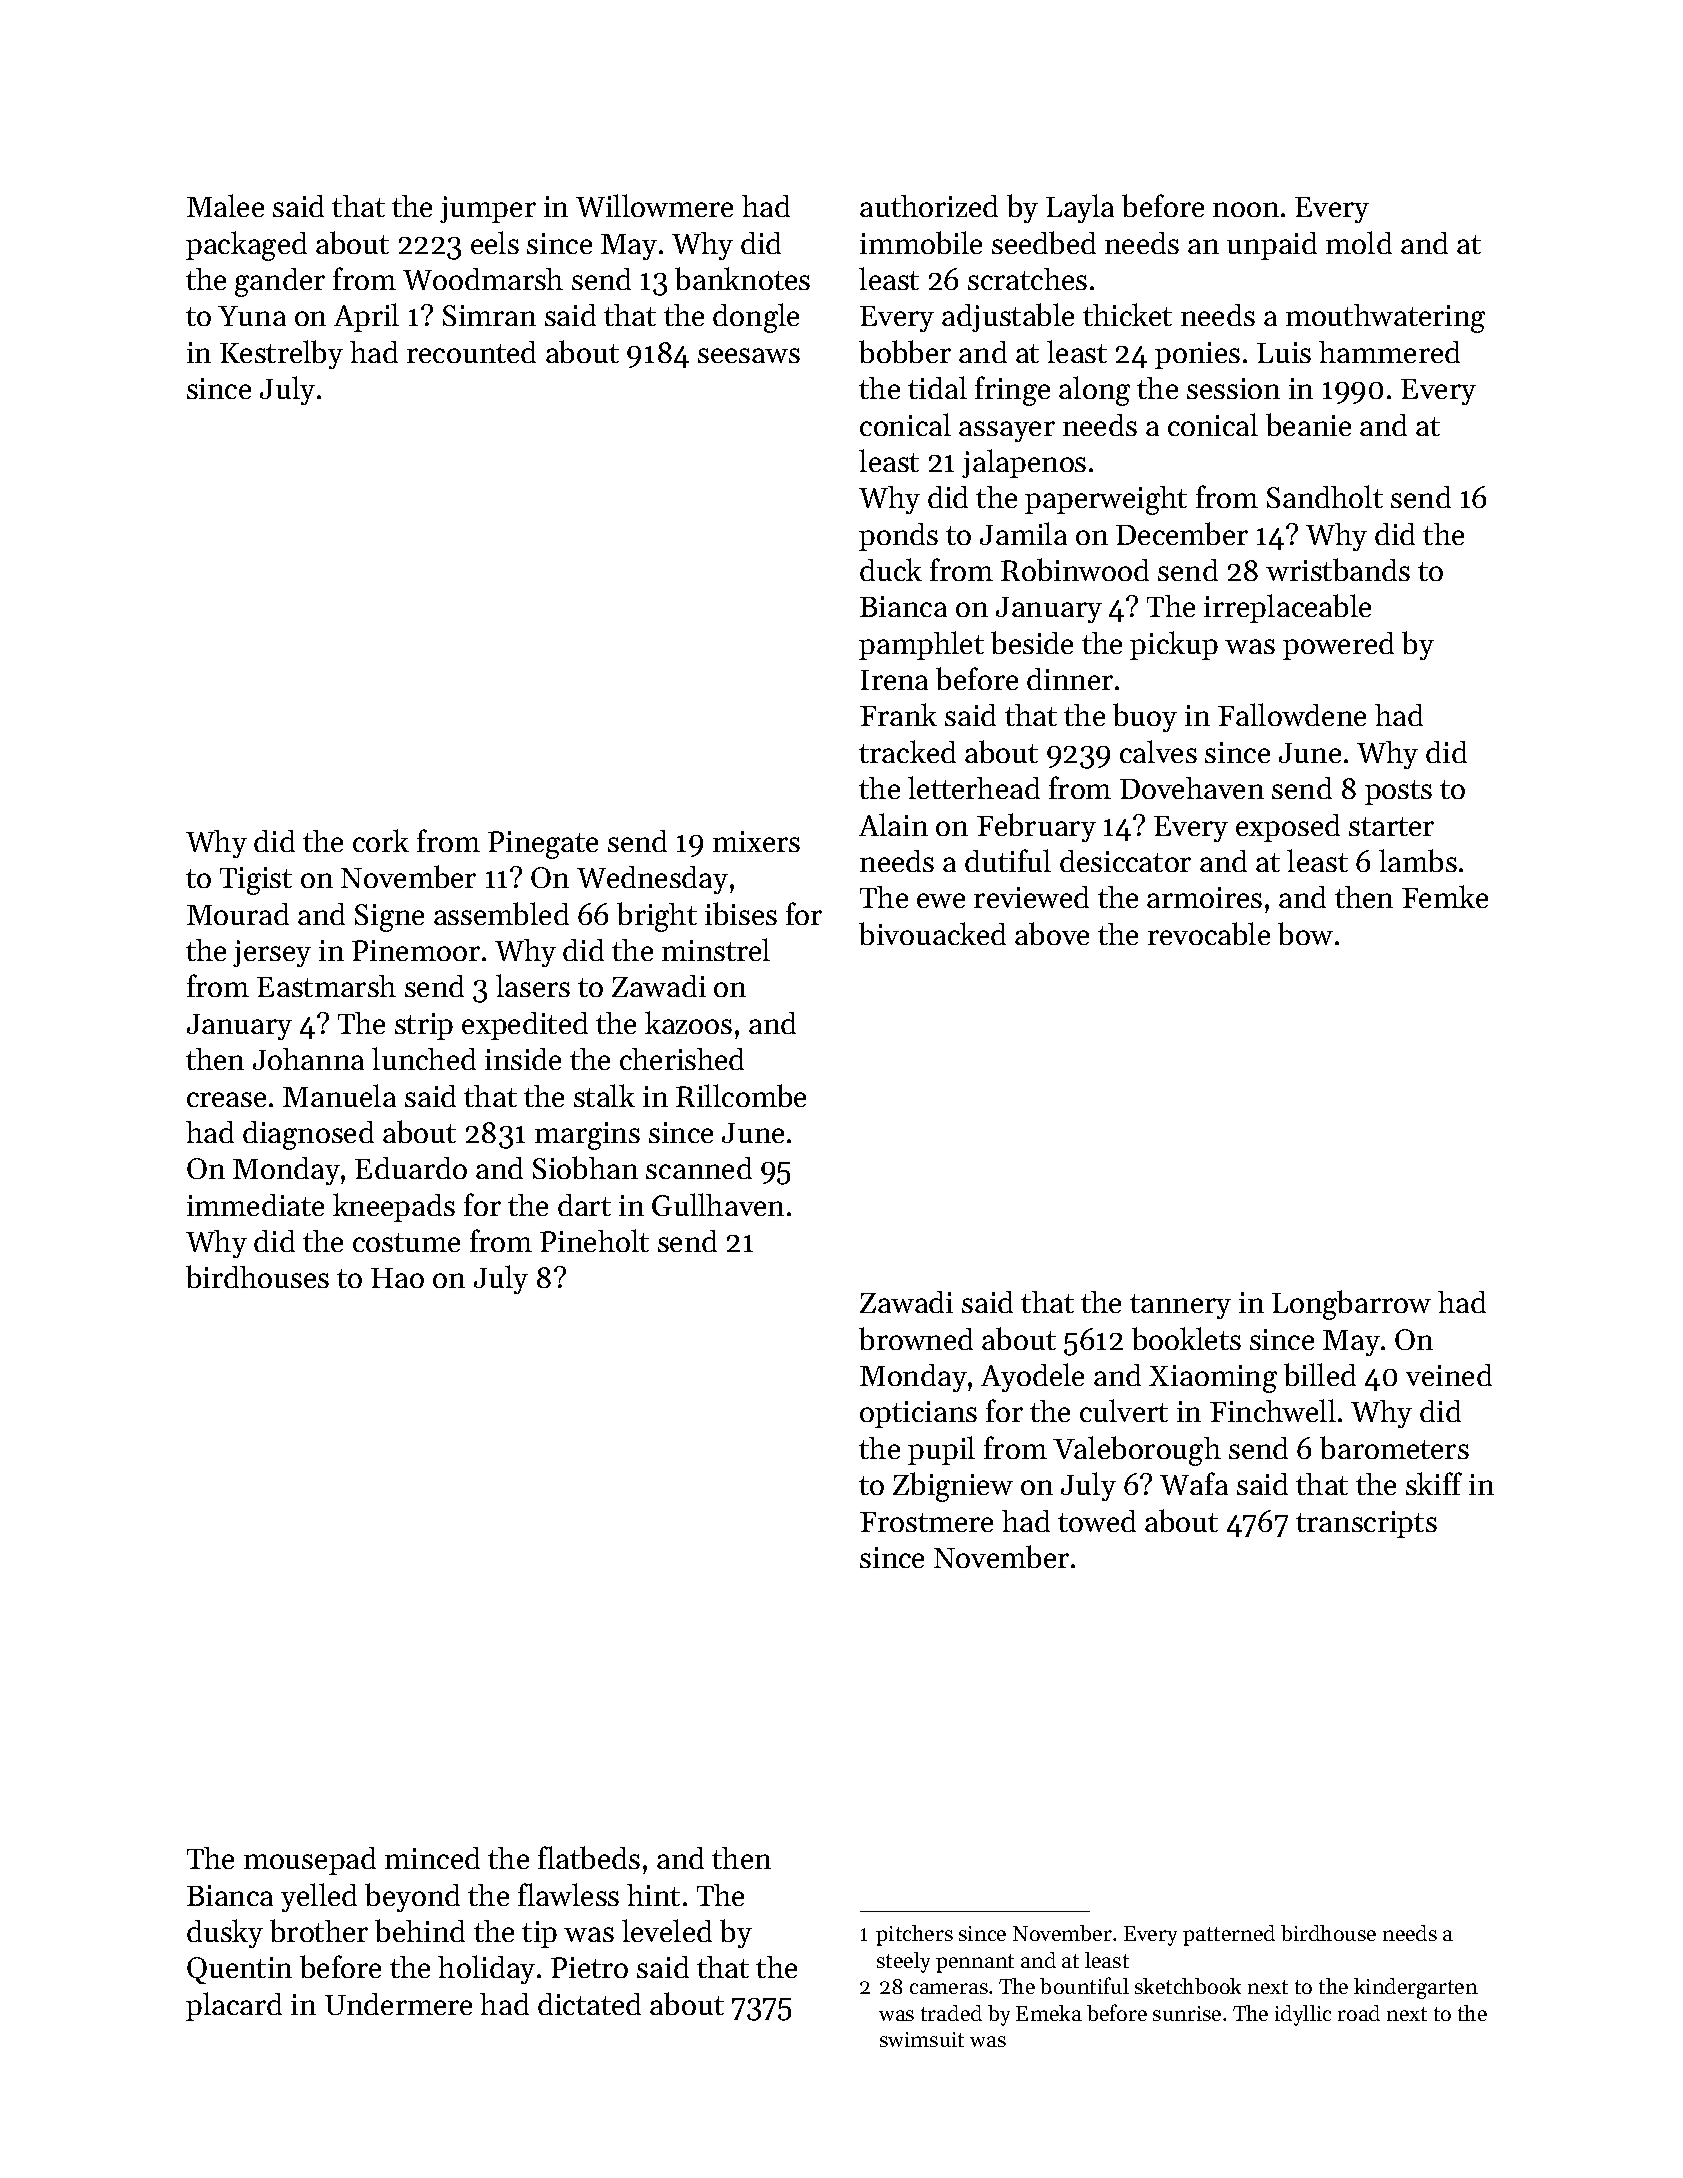 The image size is (1683, 2178). Describe the element at coordinates (667, 1930) in the image. I see `leveled` at that location.
